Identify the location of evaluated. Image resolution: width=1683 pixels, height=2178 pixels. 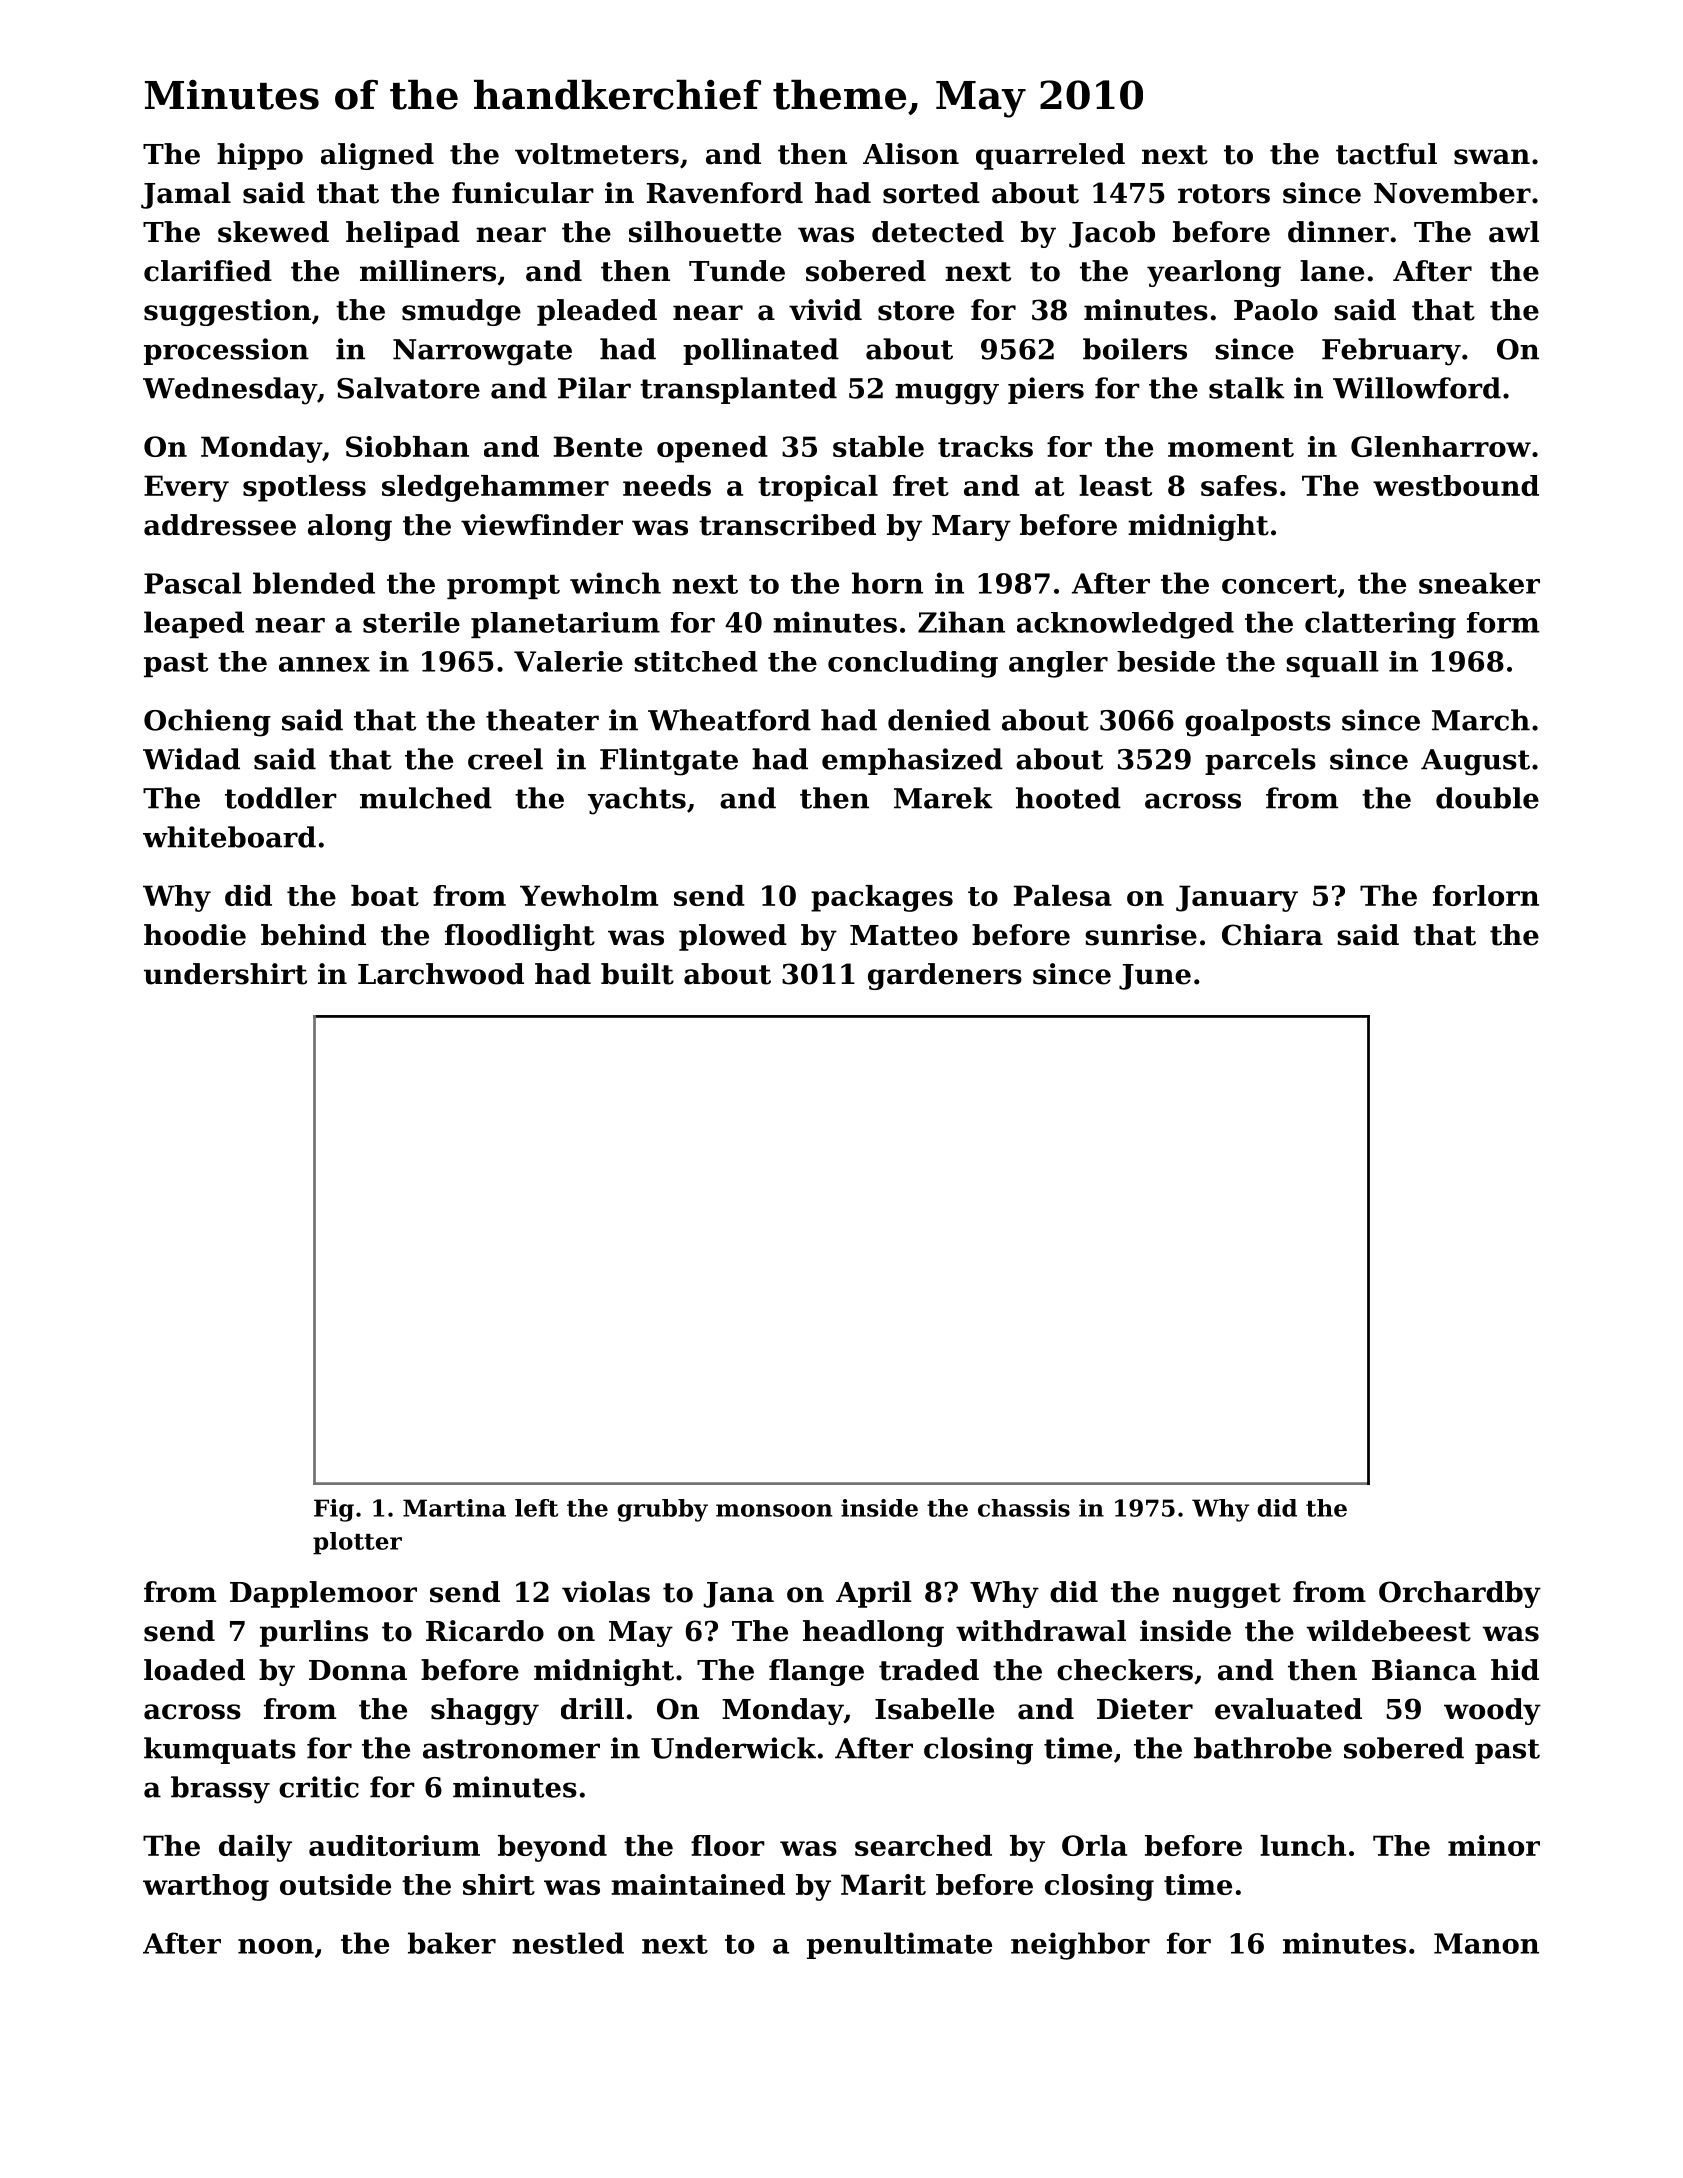
(1288, 1709).
